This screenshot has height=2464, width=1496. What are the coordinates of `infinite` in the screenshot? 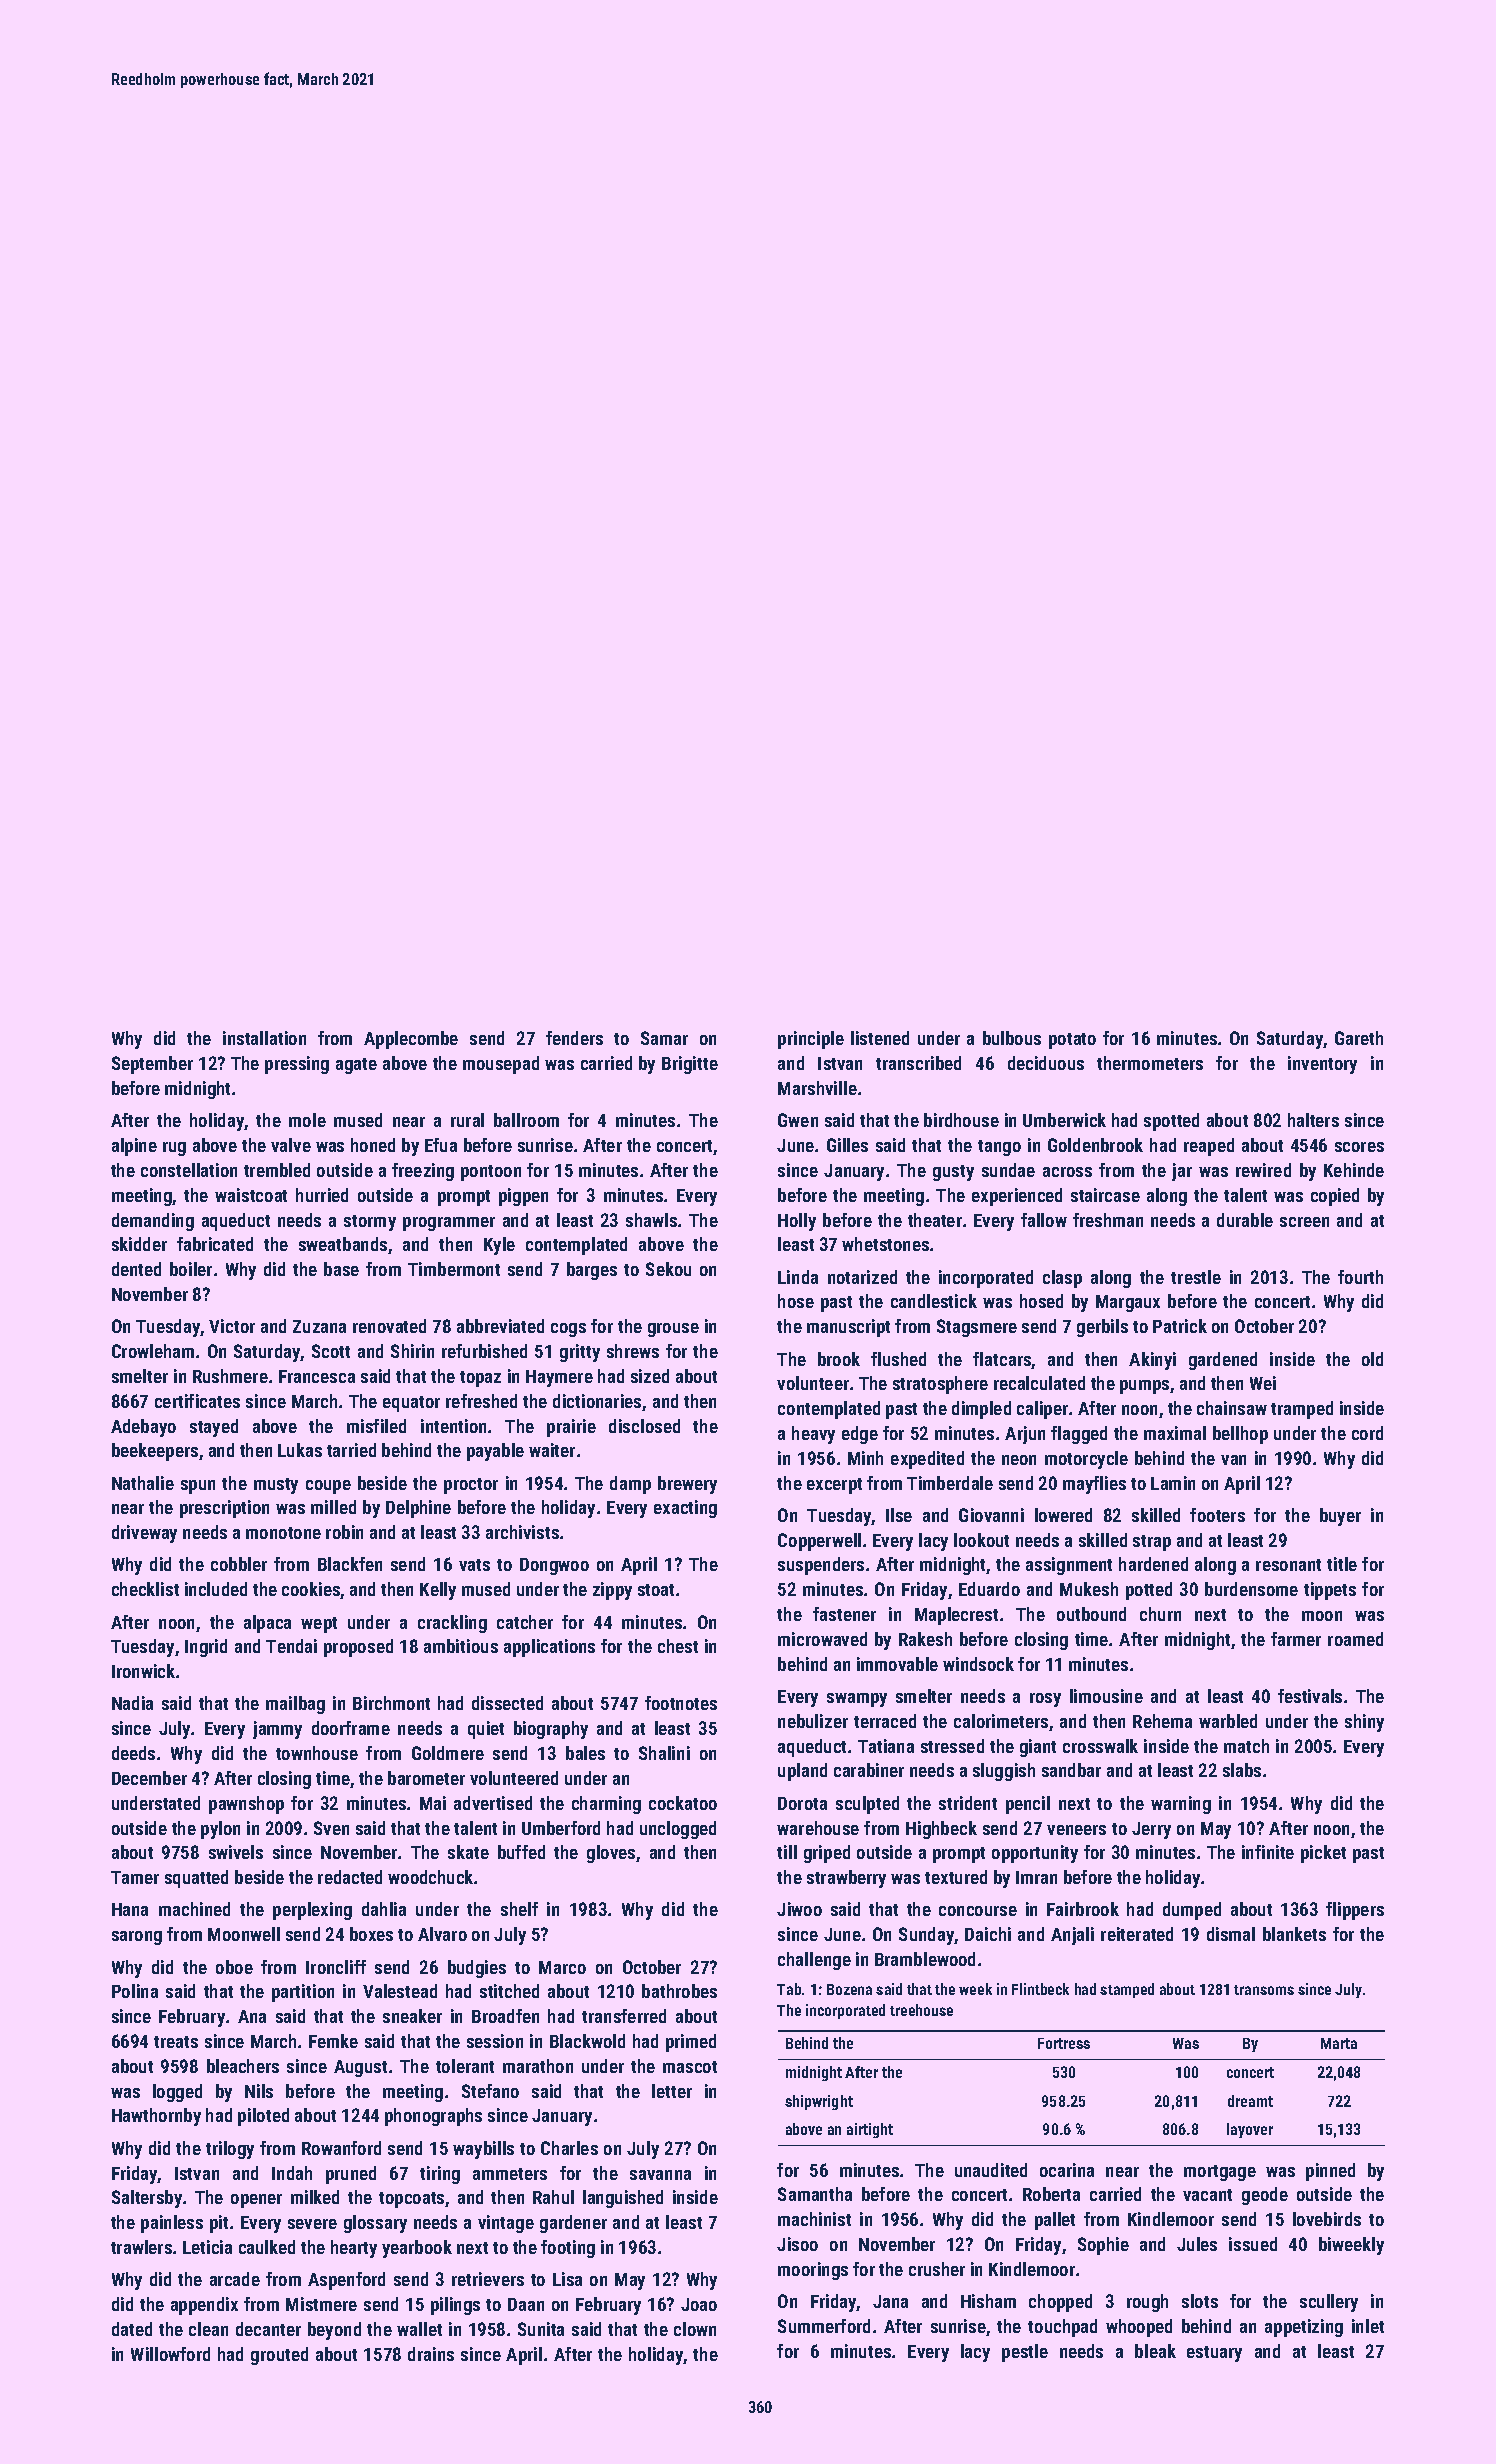 It's located at (1268, 1852).
